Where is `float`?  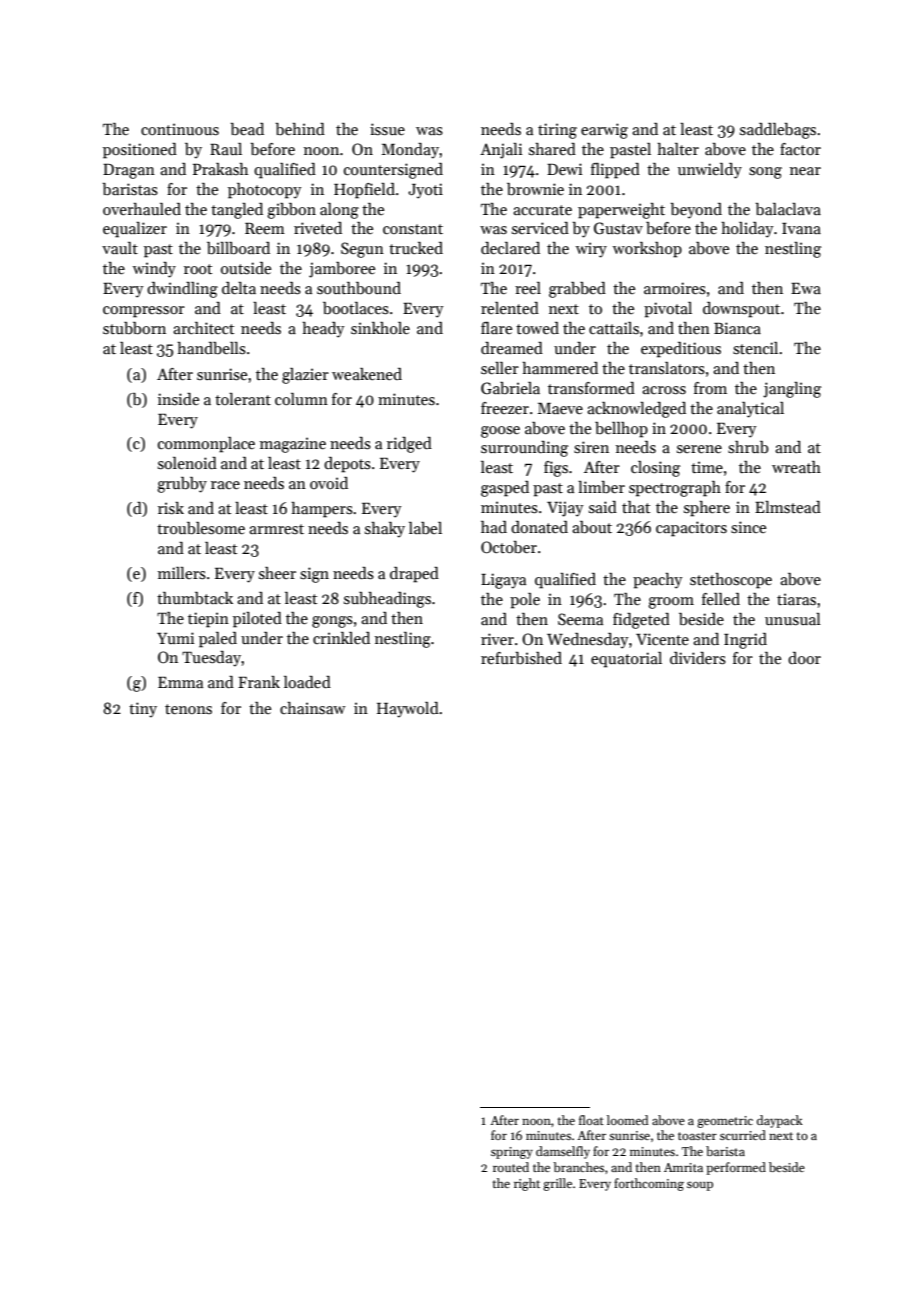 float is located at coordinates (591, 1120).
